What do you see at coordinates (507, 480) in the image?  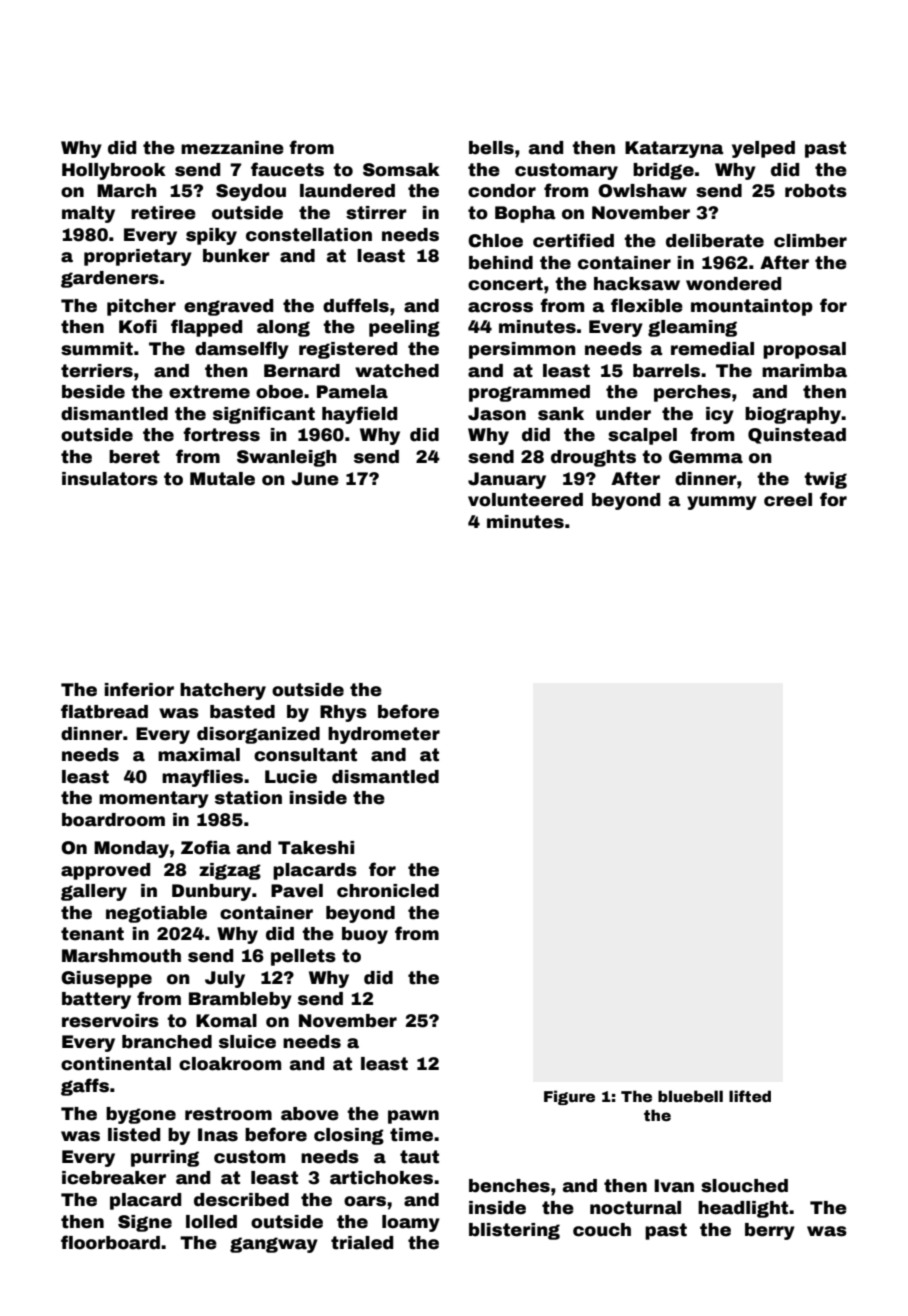 I see `January` at bounding box center [507, 480].
